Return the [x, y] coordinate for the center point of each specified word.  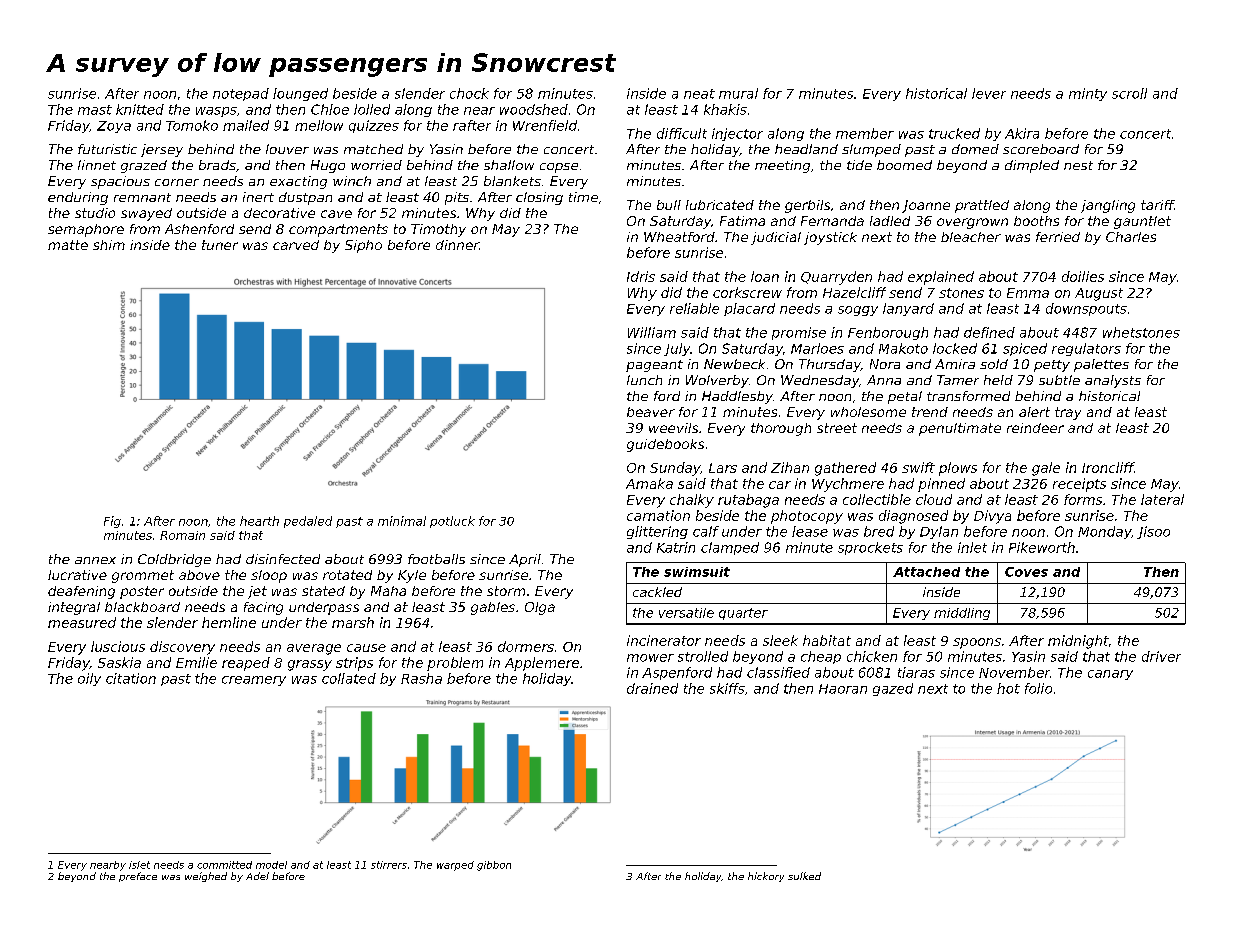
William [652, 332]
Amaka [649, 483]
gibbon [494, 866]
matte [68, 245]
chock [469, 93]
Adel [257, 876]
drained [652, 688]
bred [879, 531]
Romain [182, 535]
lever [989, 93]
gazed [893, 689]
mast [95, 110]
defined [989, 332]
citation [131, 678]
